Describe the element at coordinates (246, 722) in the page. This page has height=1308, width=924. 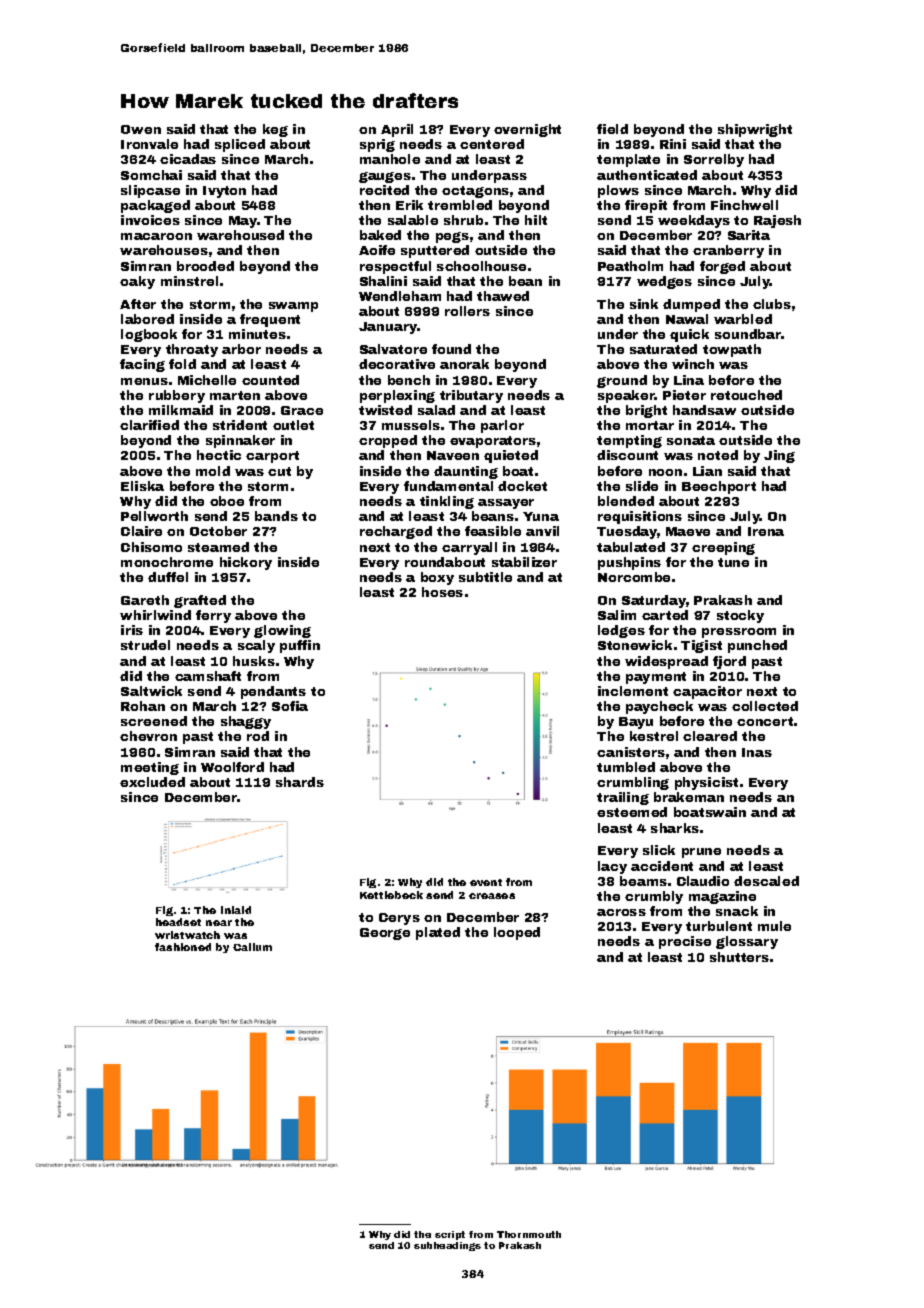
I see `shaggy` at that location.
